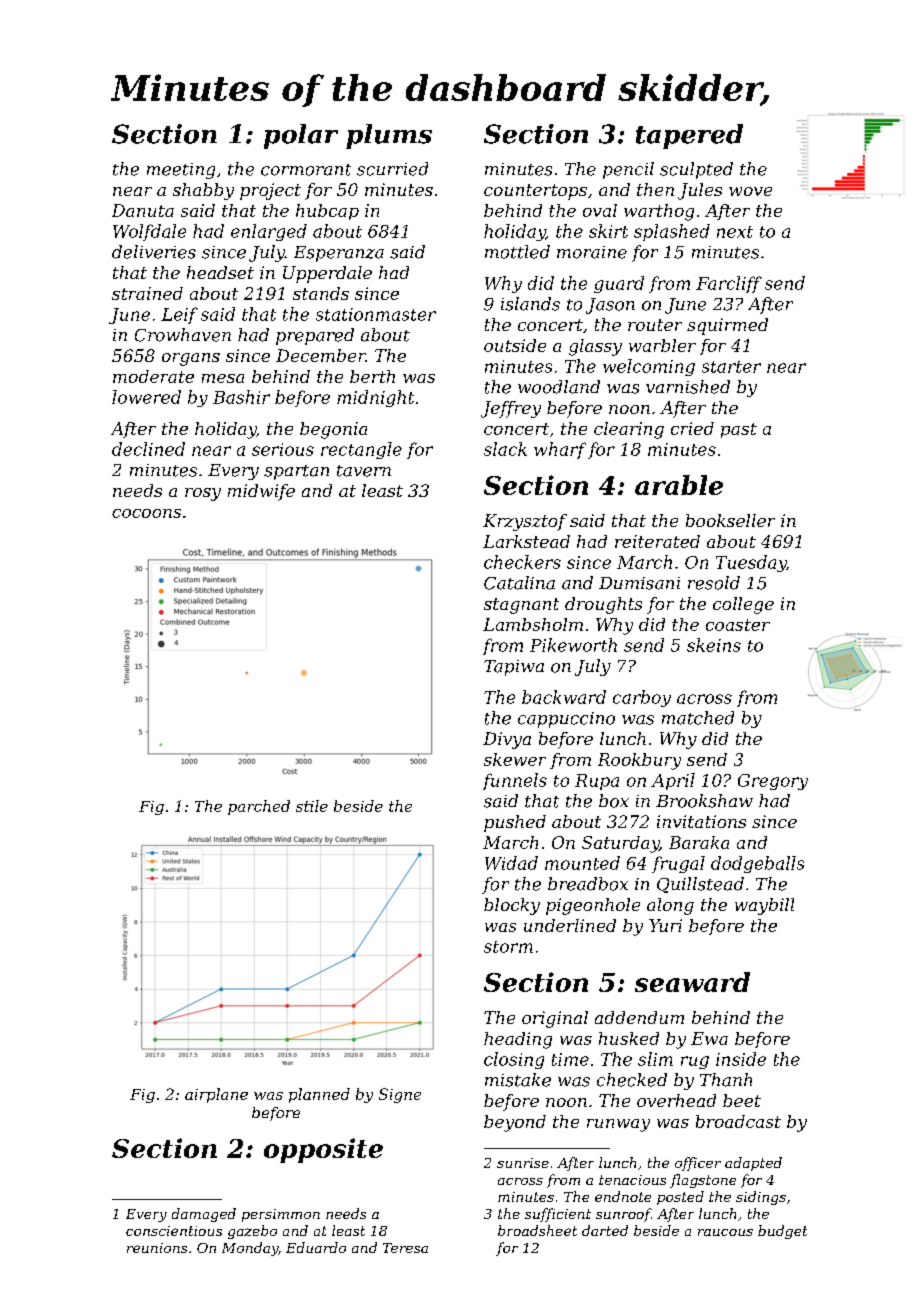 Image resolution: width=924 pixels, height=1314 pixels. What do you see at coordinates (259, 807) in the screenshot?
I see `parched` at bounding box center [259, 807].
